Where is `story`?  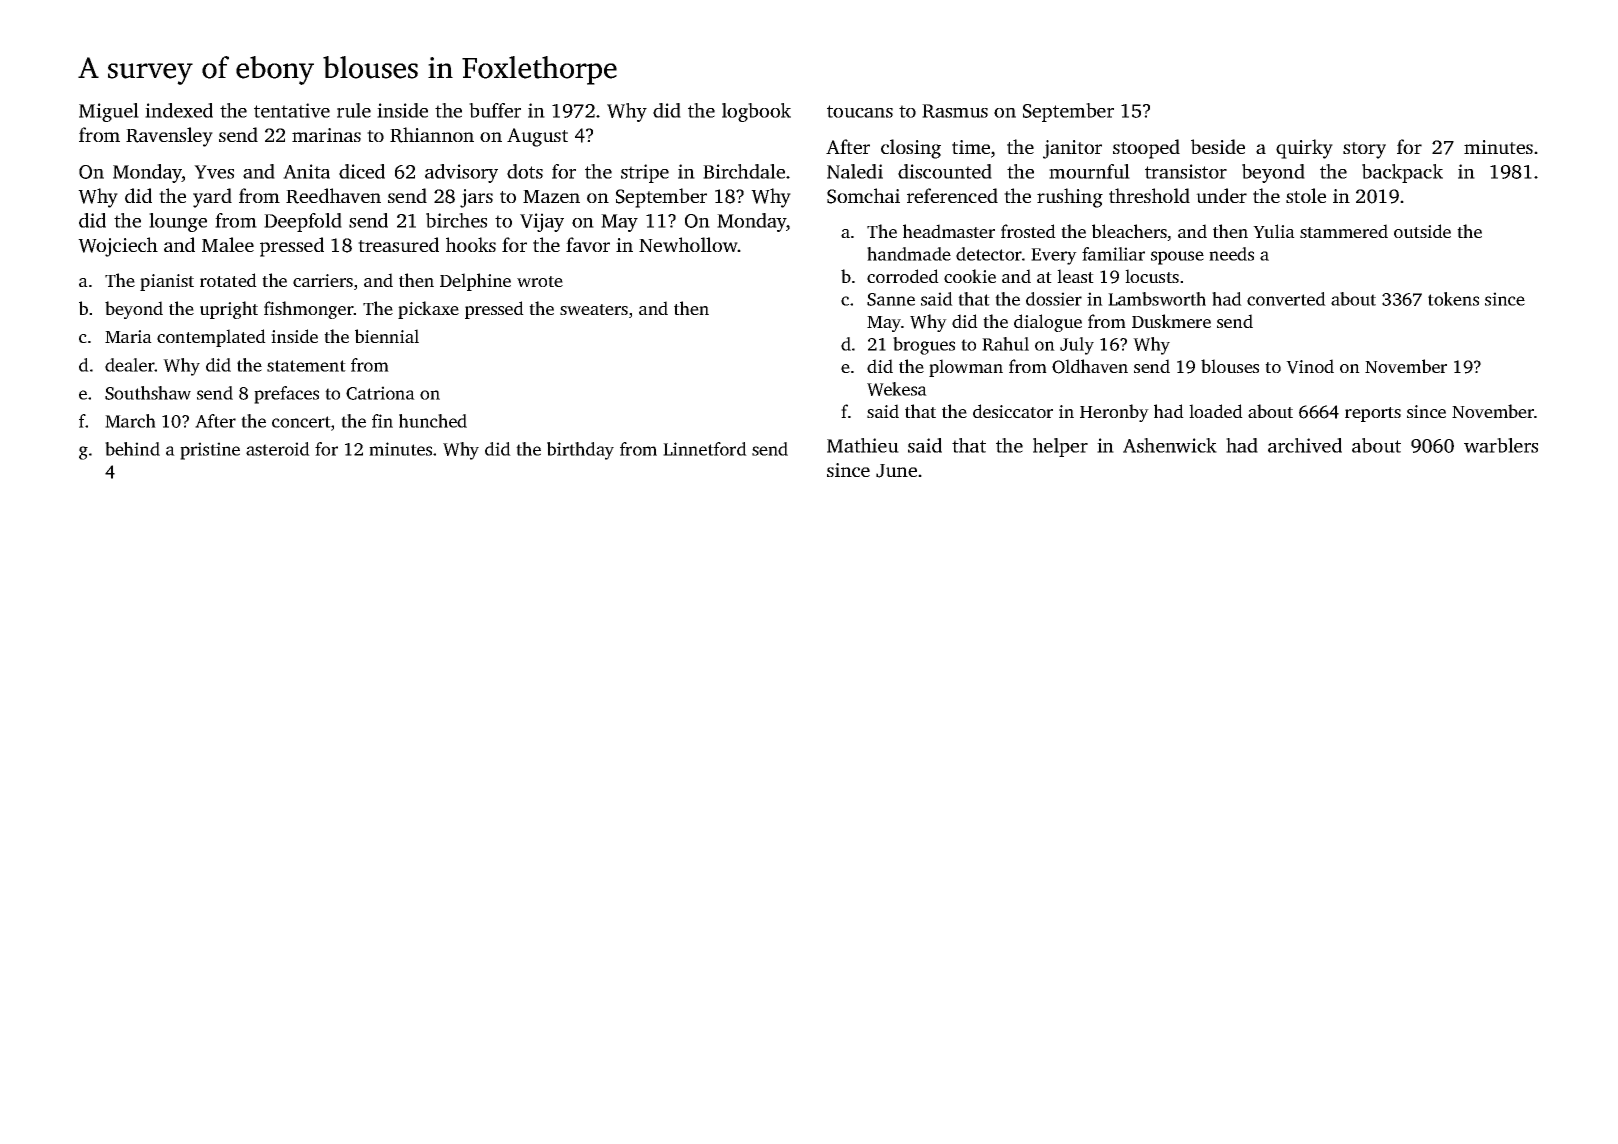
story is located at coordinates (1364, 150).
